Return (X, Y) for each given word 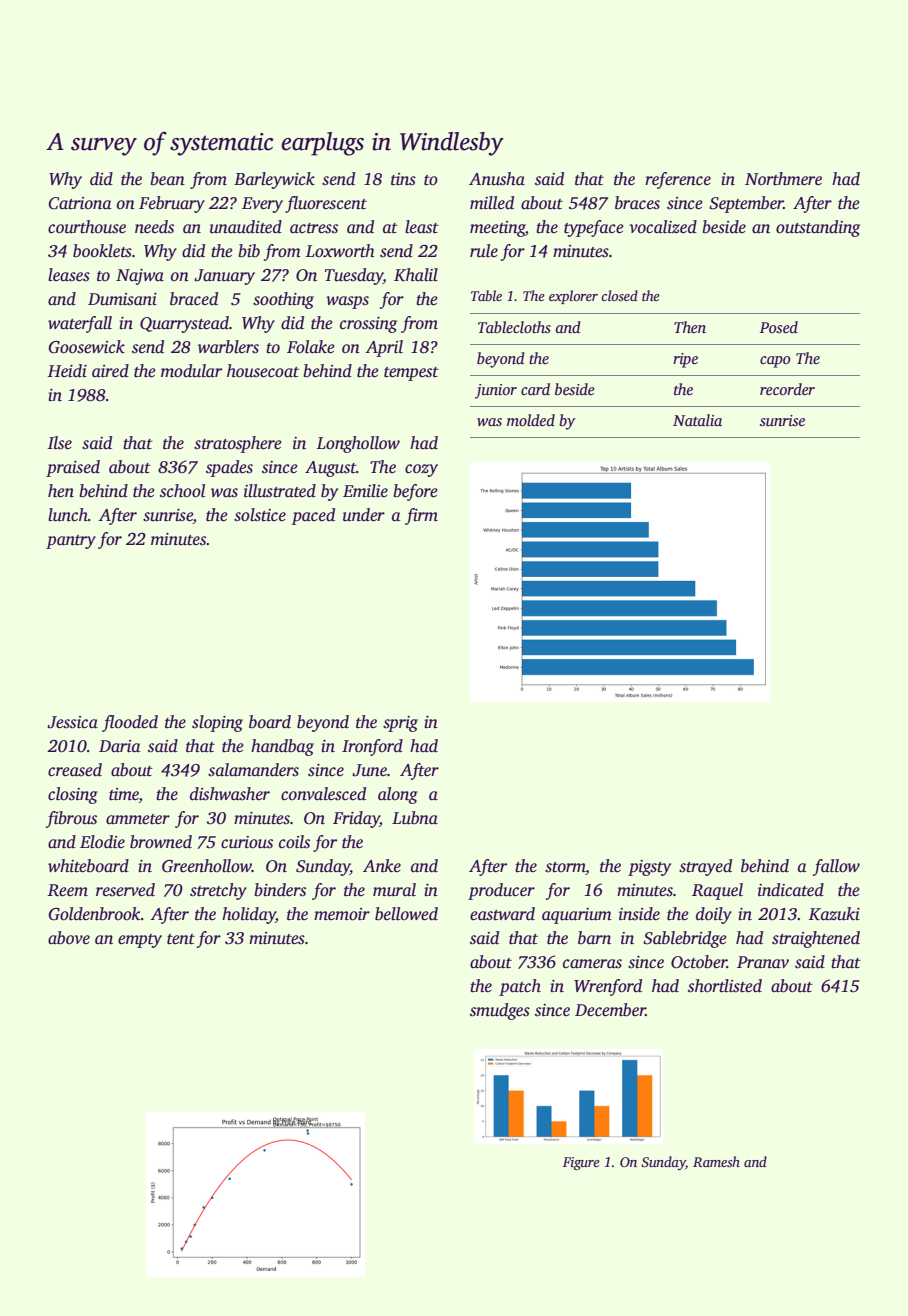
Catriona (80, 203)
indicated (791, 890)
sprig (400, 724)
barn (594, 938)
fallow (836, 867)
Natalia (697, 420)
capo (775, 362)
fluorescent (326, 204)
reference (678, 180)
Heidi (67, 371)
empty (140, 941)
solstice (260, 515)
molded (531, 420)
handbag (282, 747)
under (364, 515)
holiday (249, 915)
